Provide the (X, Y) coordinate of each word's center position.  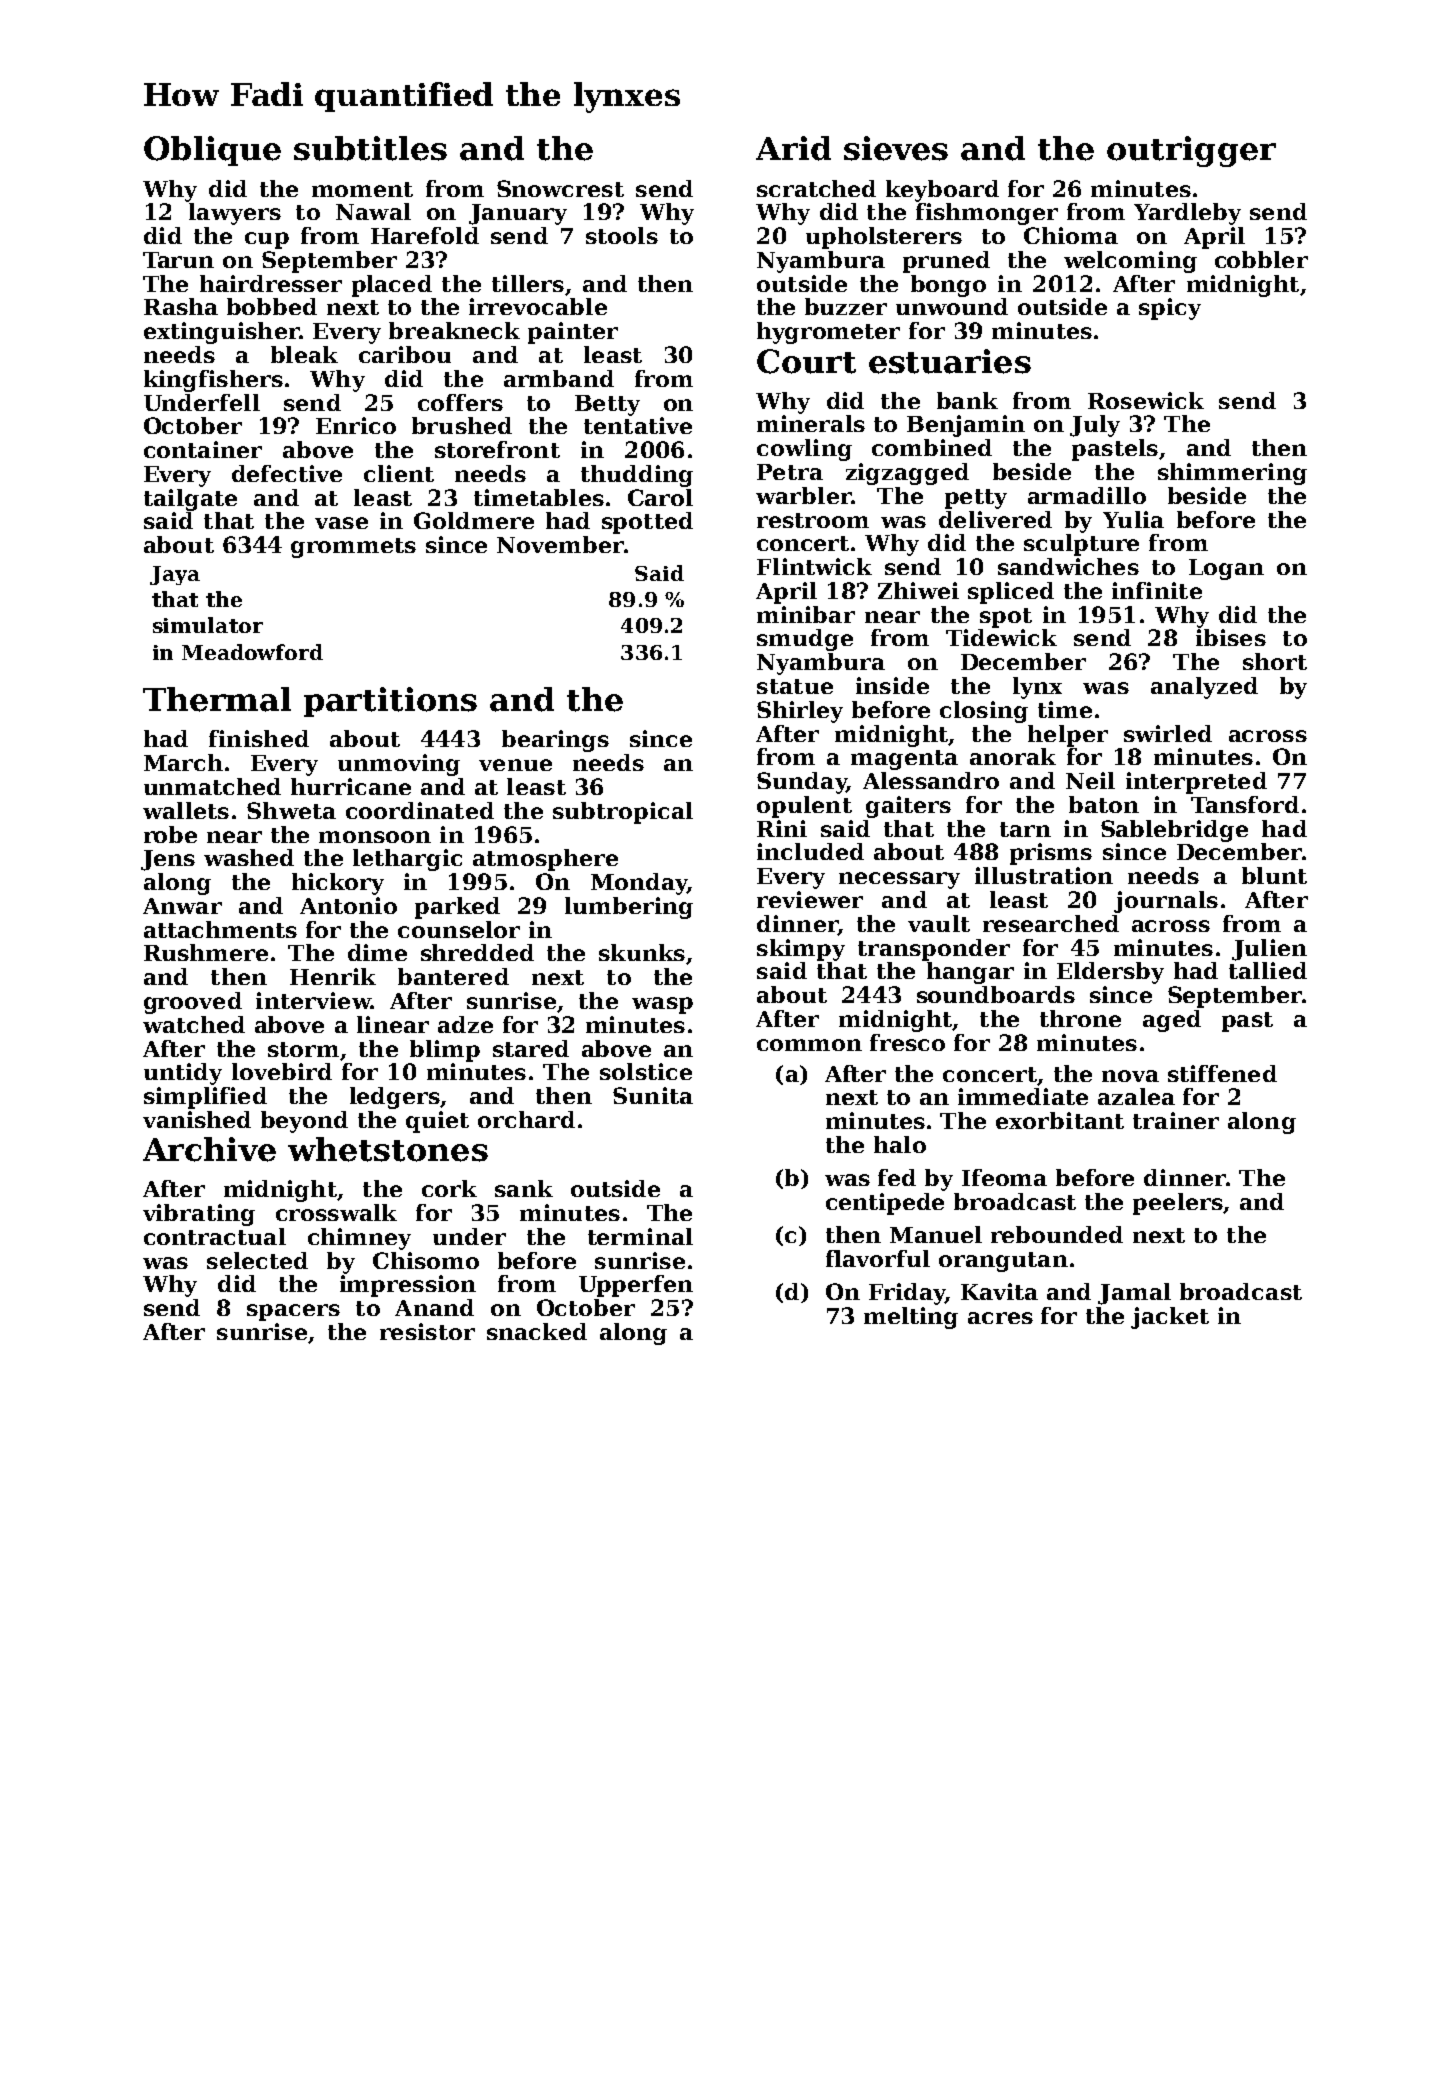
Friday (907, 1294)
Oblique (212, 151)
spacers (293, 1312)
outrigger (1191, 151)
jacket (1170, 1318)
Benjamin (966, 426)
